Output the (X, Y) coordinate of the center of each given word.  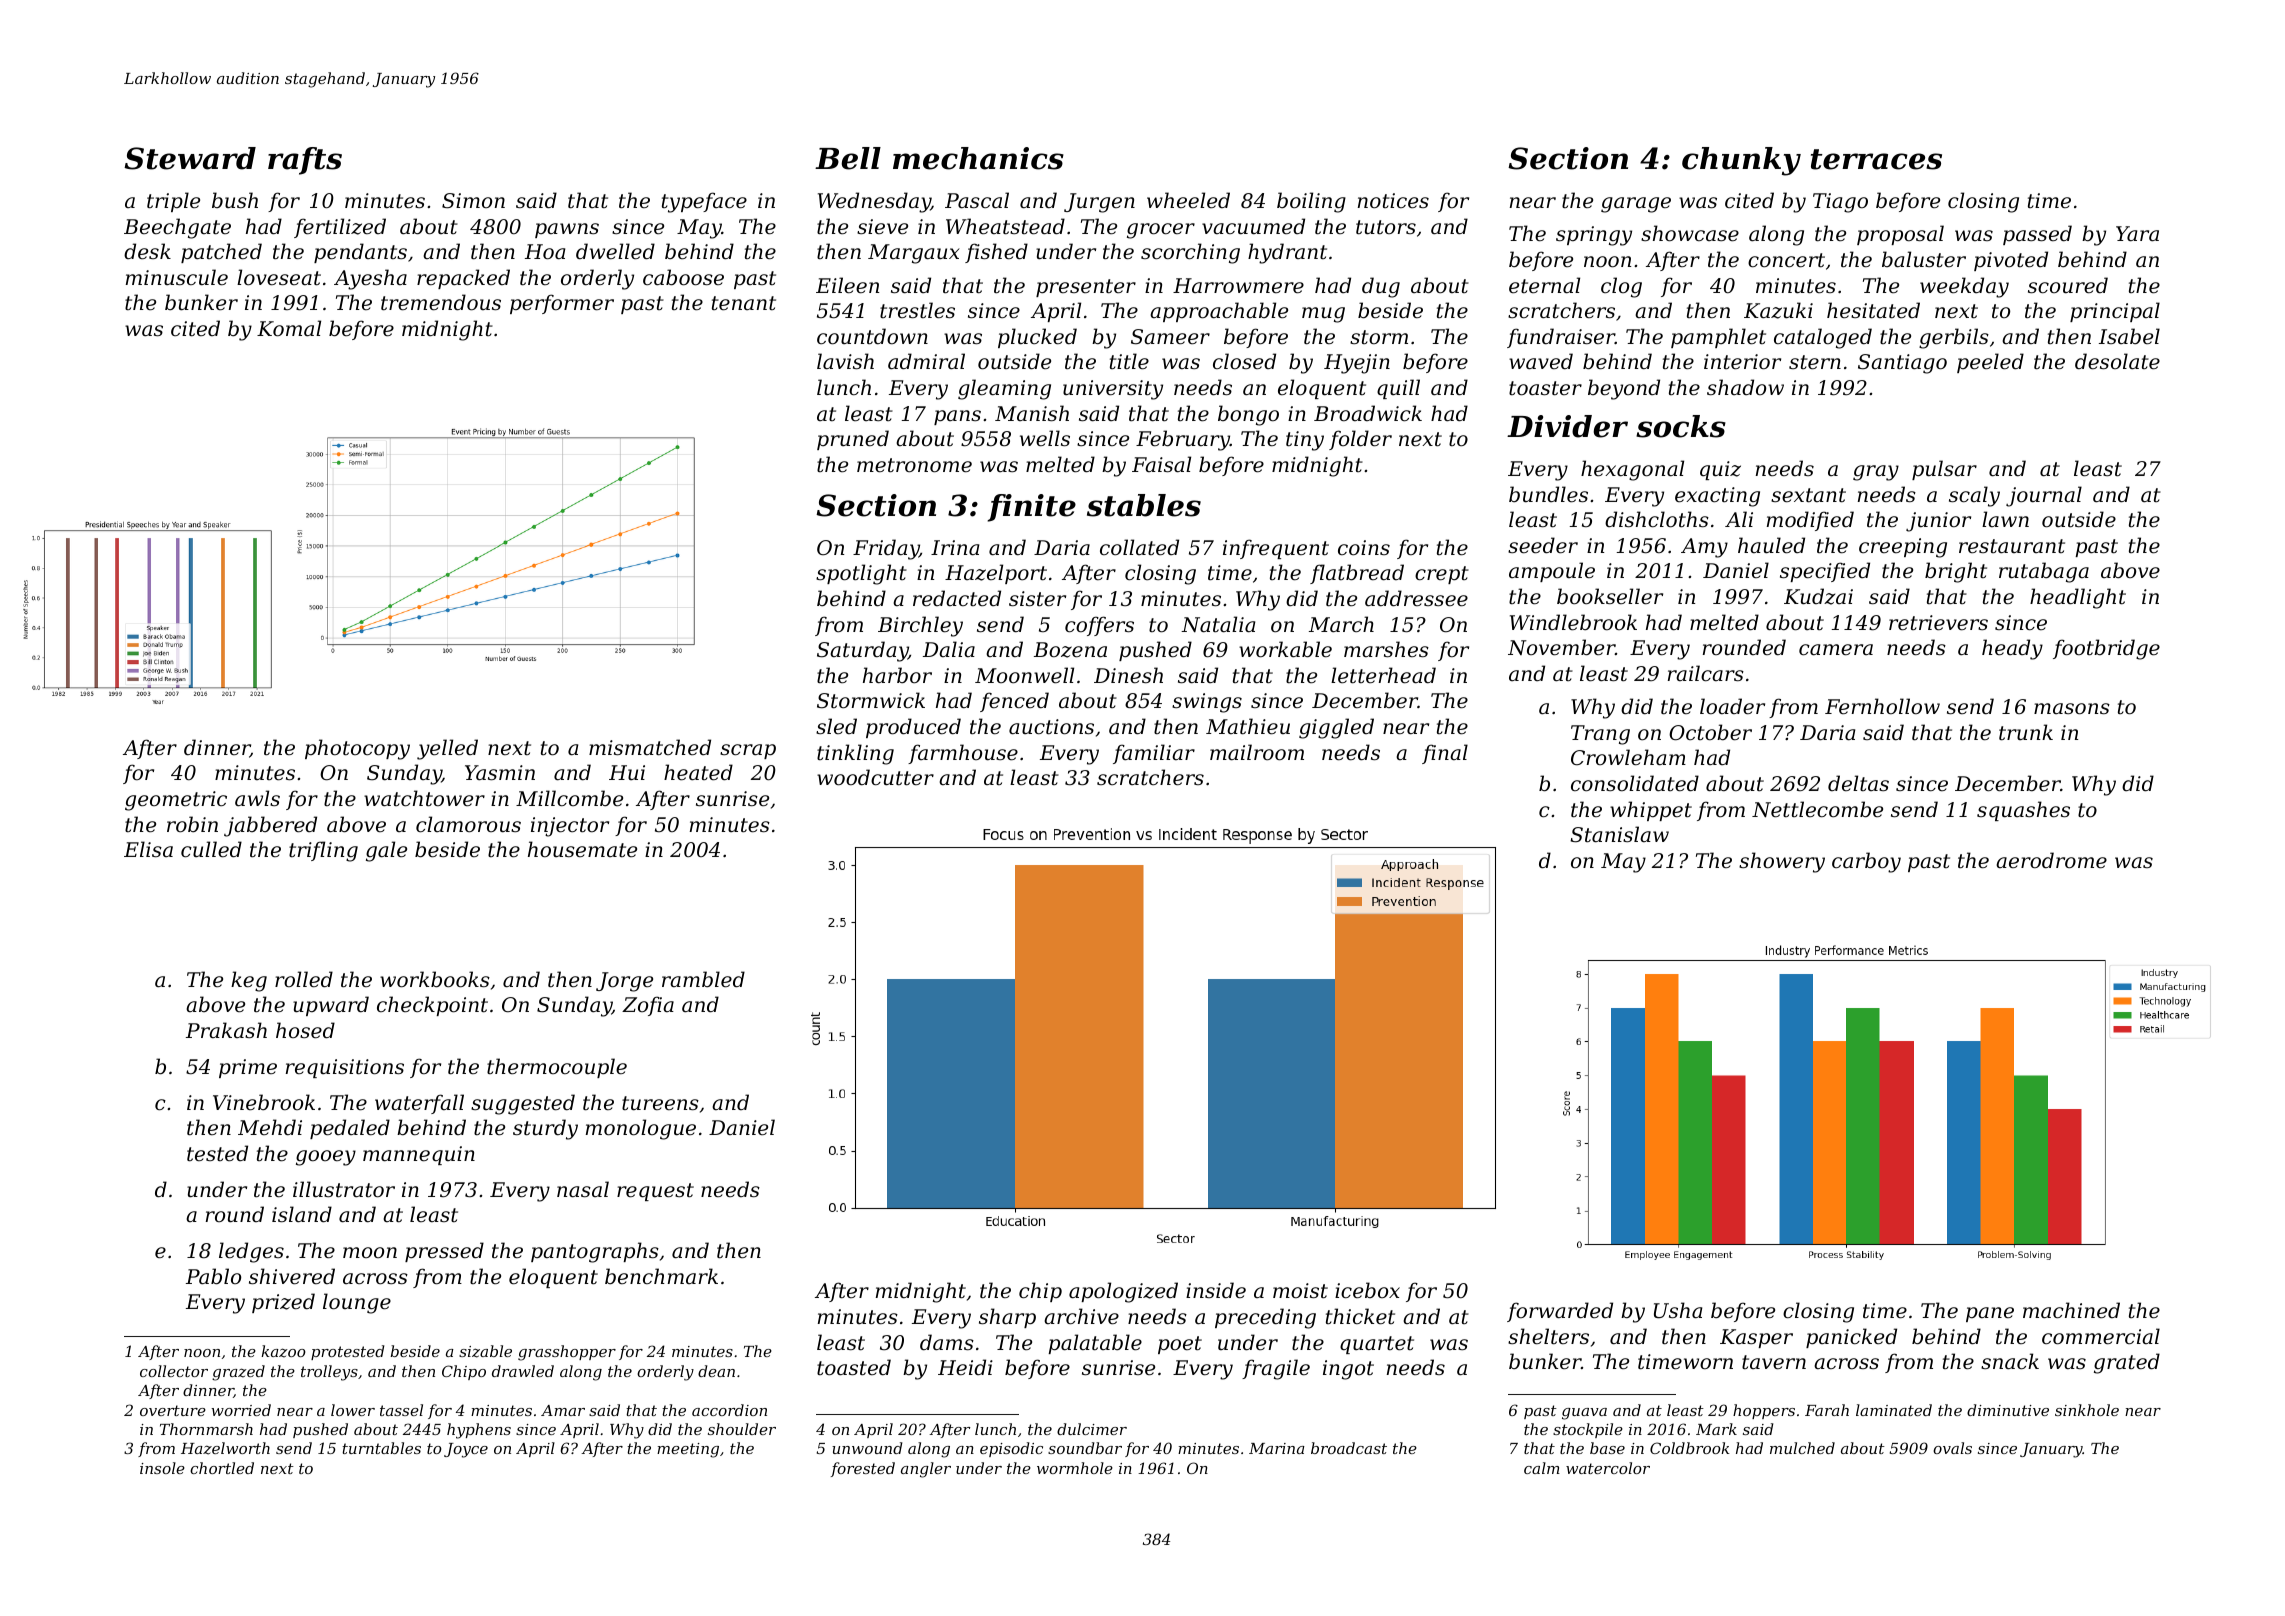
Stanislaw (1619, 834)
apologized (1123, 1292)
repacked (463, 279)
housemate (582, 849)
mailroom (1257, 752)
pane (1990, 1314)
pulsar (1944, 470)
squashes (2023, 811)
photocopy (357, 749)
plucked (1037, 338)
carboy (1866, 862)
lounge (357, 1303)
